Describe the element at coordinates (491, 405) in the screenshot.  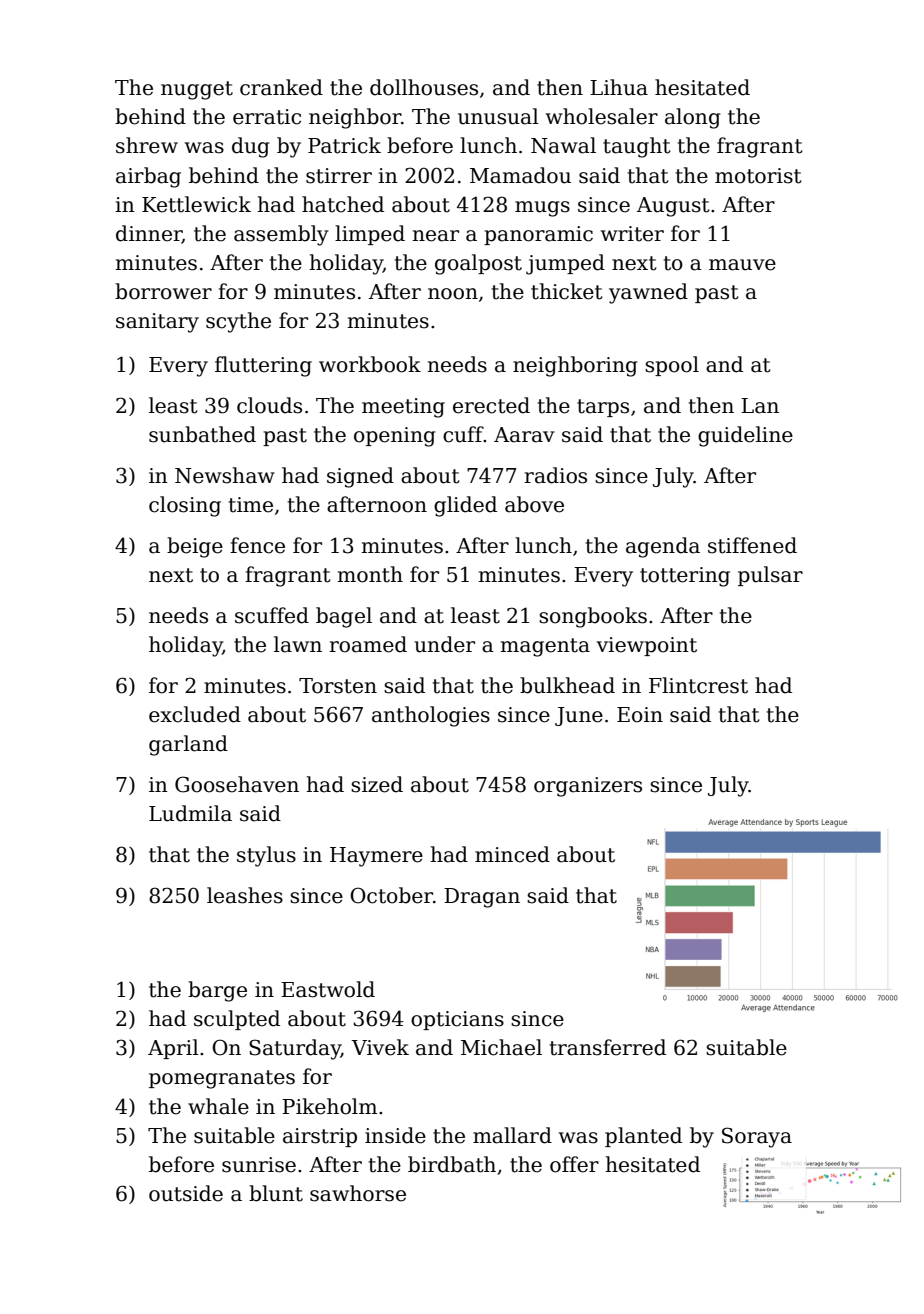
I see `erected` at that location.
